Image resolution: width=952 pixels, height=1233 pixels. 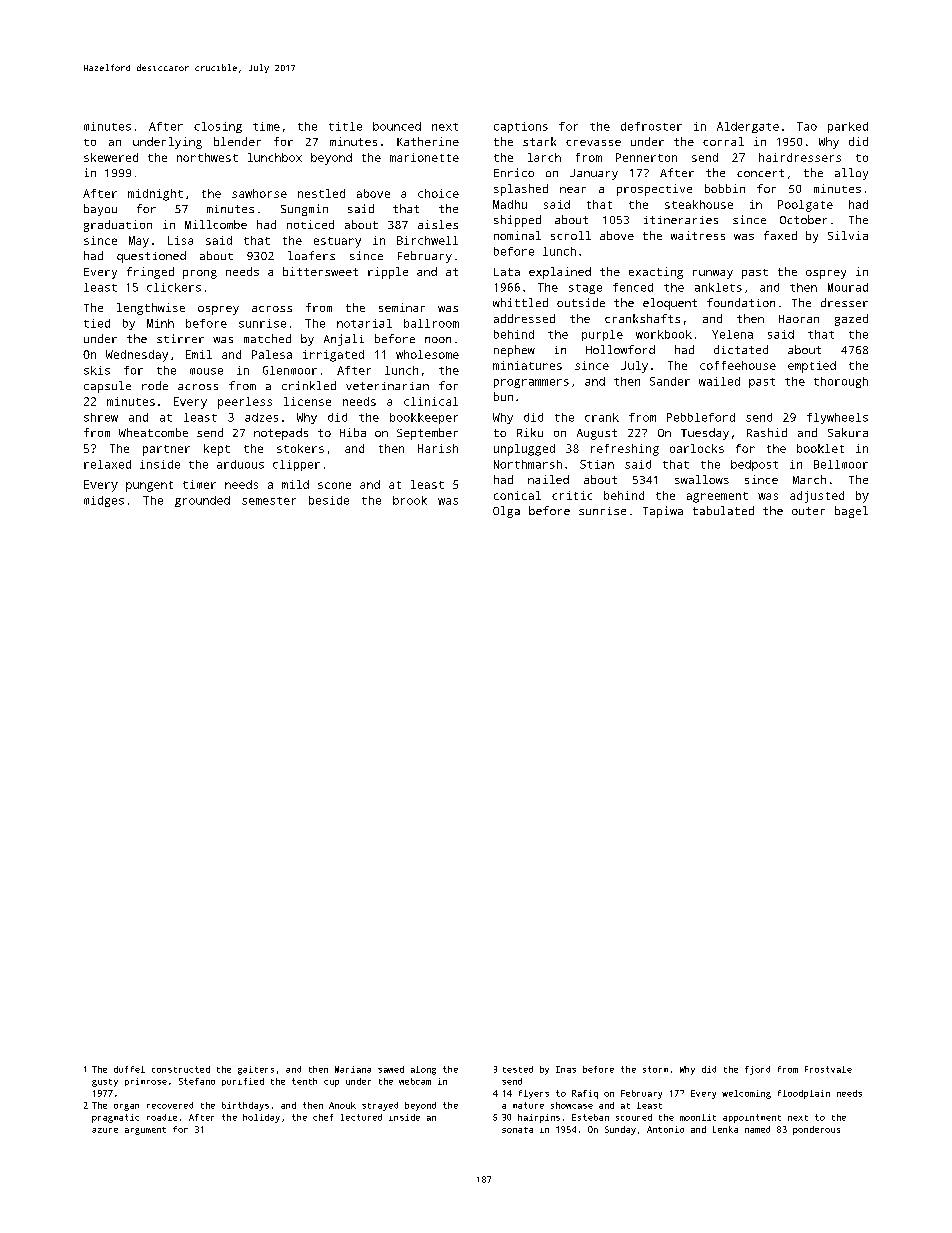 What do you see at coordinates (397, 126) in the screenshot?
I see `bounced` at bounding box center [397, 126].
